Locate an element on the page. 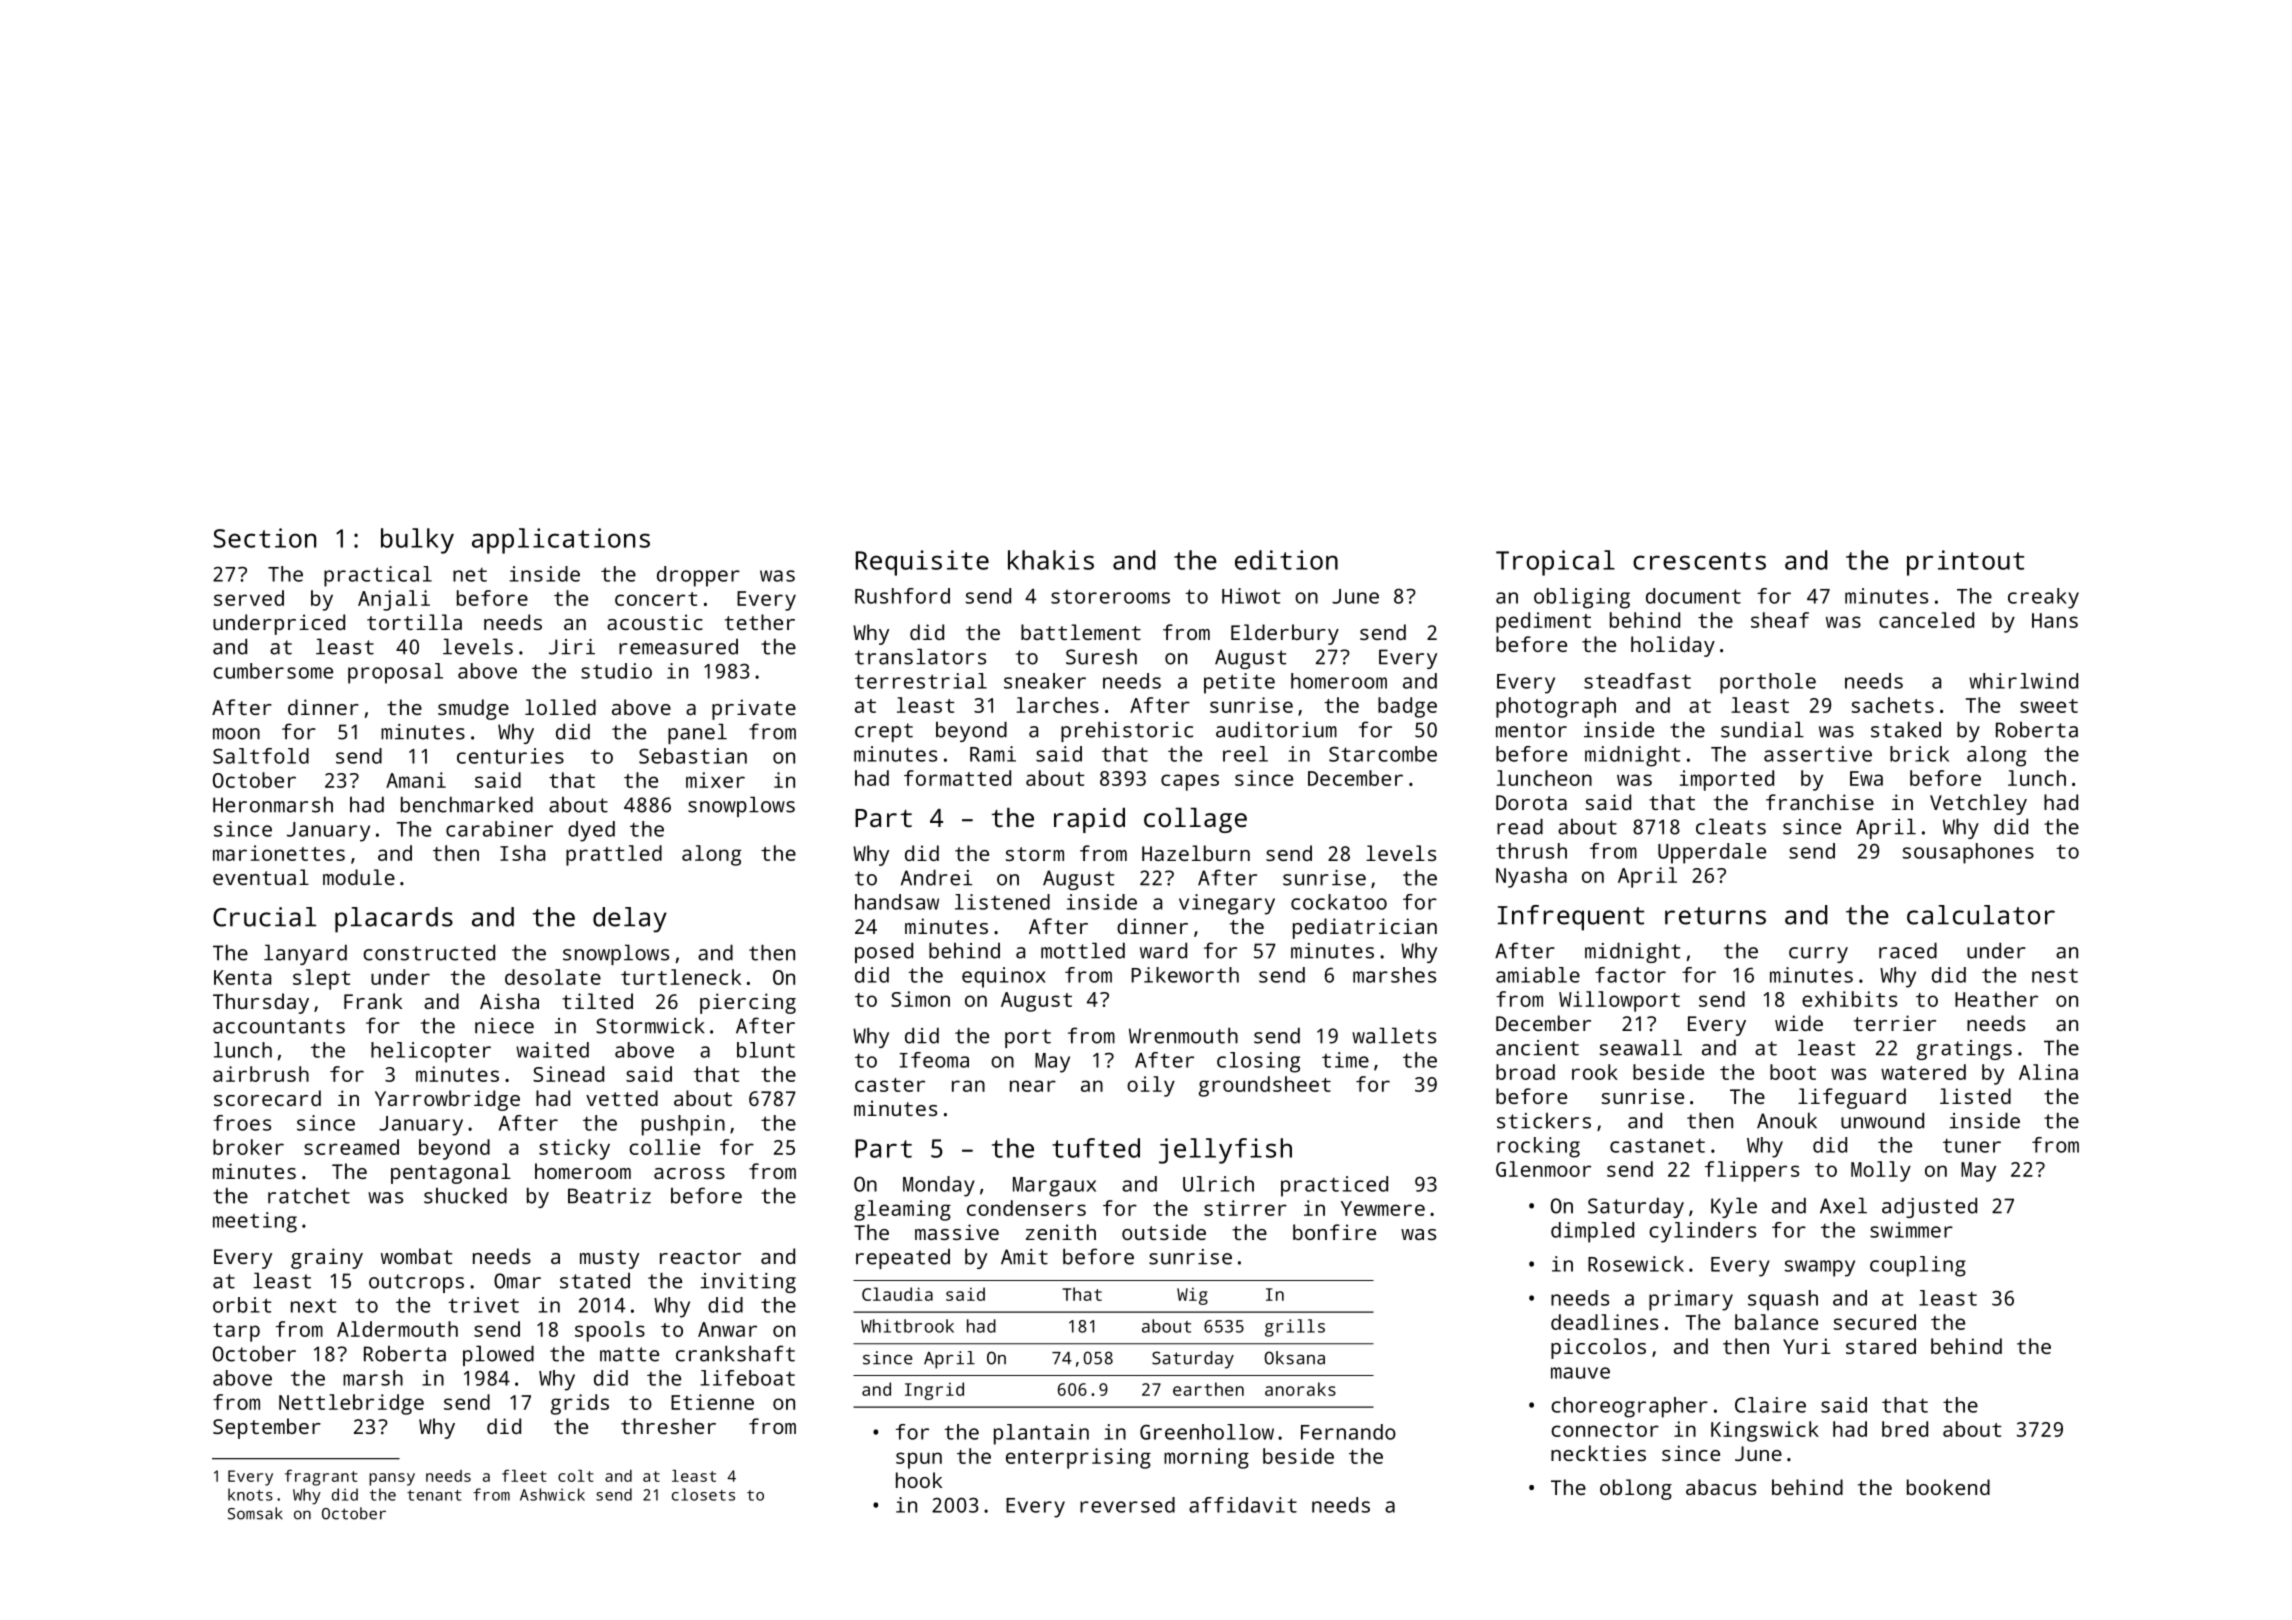 The width and height of the page is (2292, 1620). badge is located at coordinates (1407, 707).
